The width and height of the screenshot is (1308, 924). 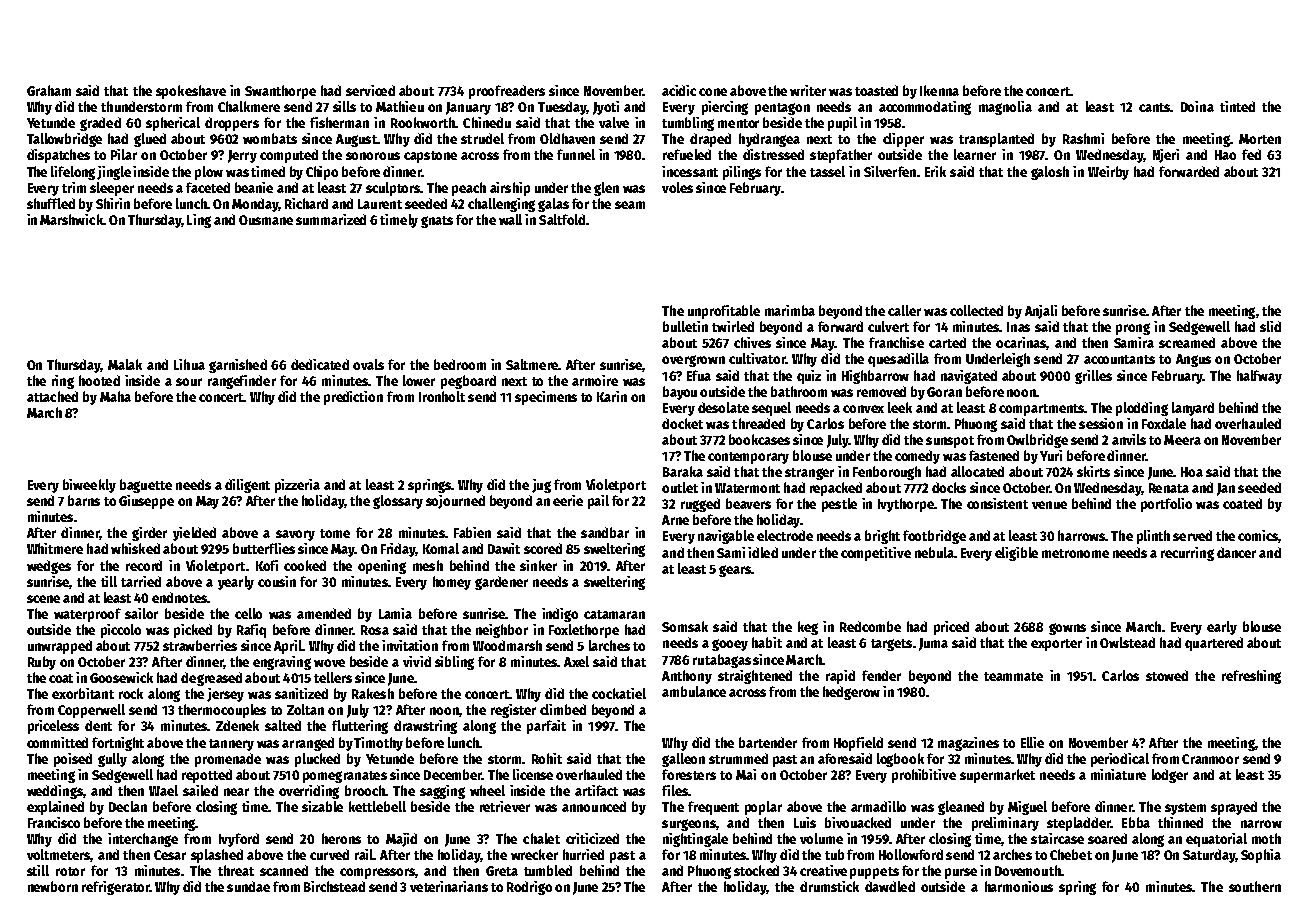 I want to click on retriever, so click(x=505, y=806).
